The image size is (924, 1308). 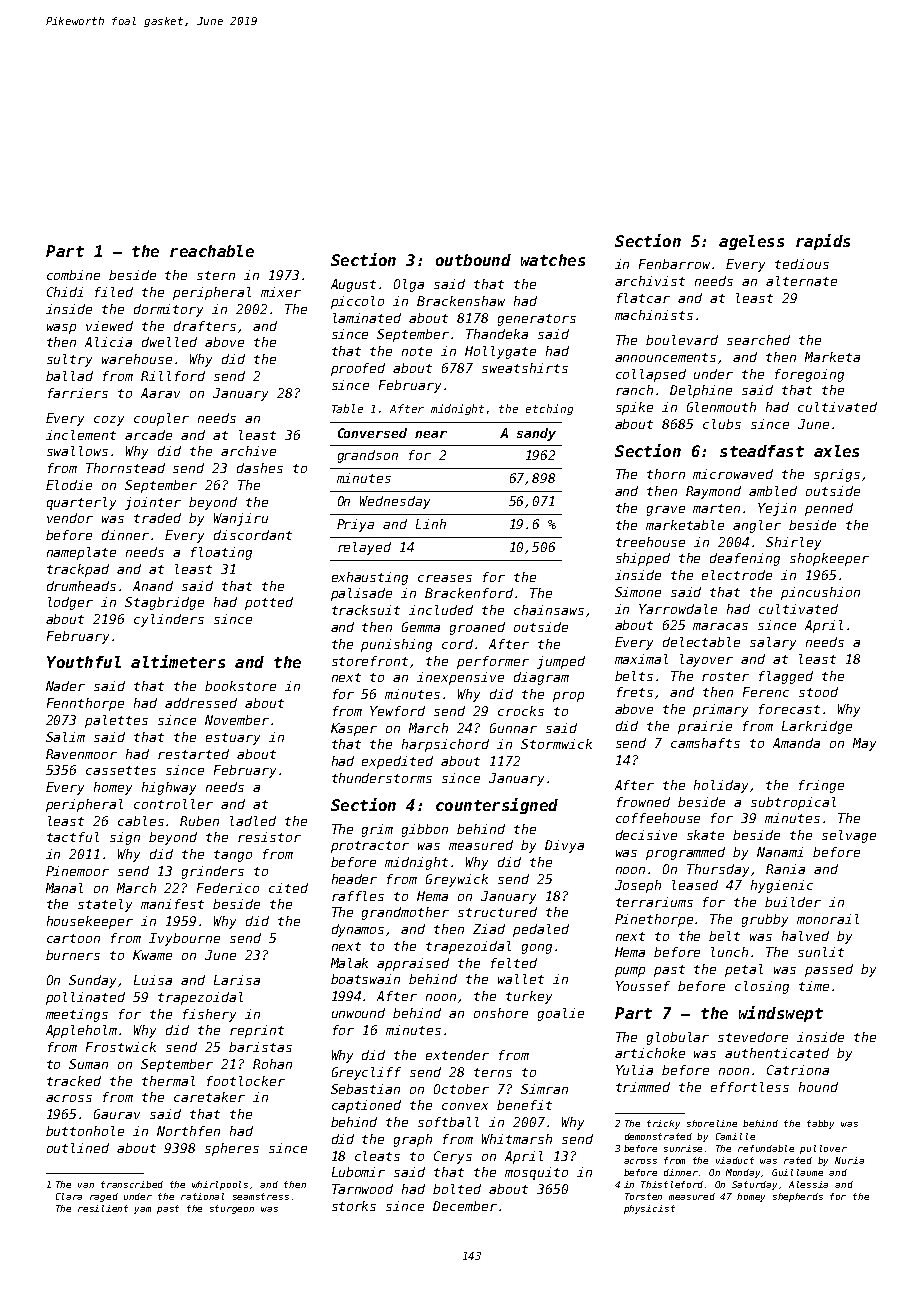 I want to click on tango, so click(x=233, y=856).
